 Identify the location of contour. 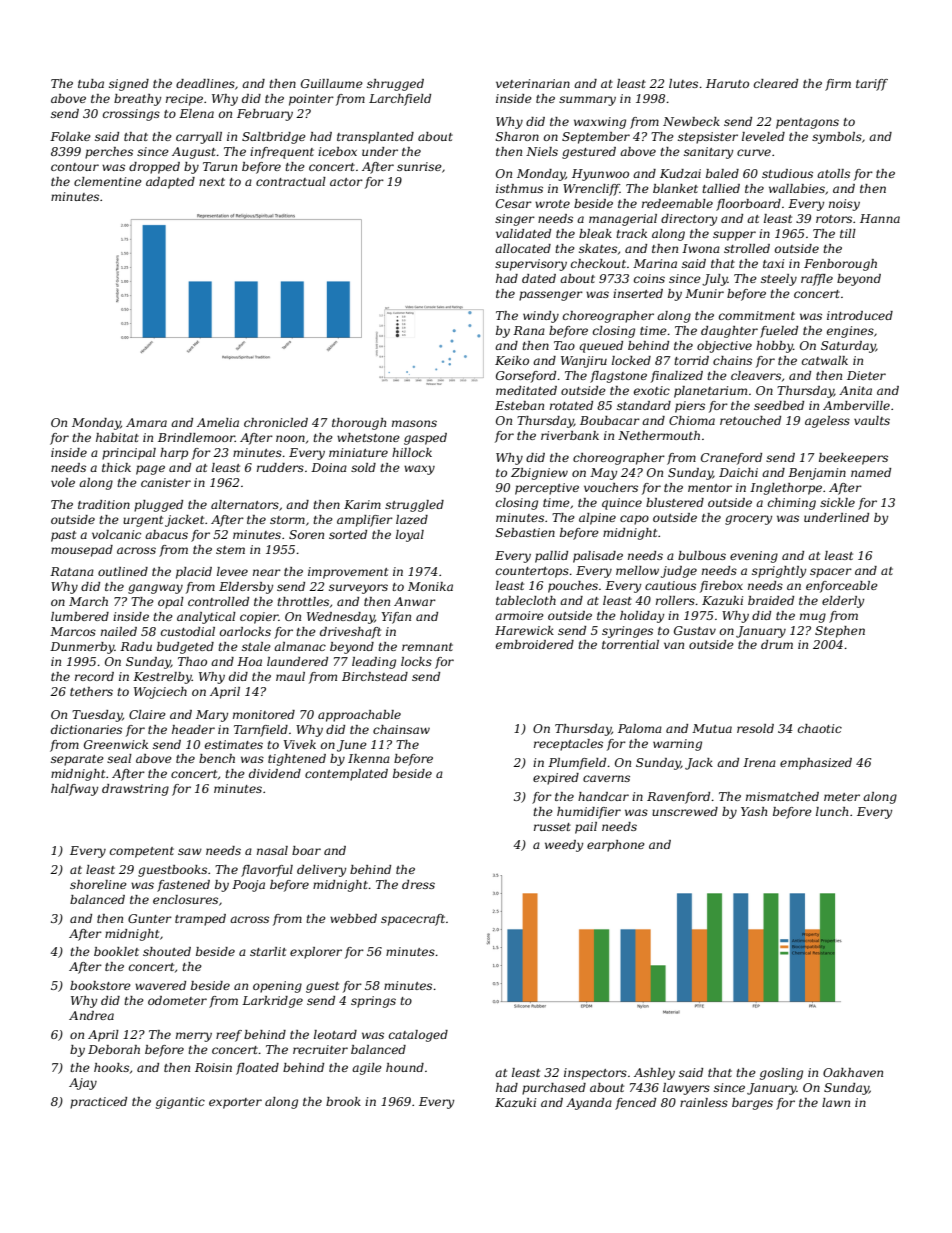
(75, 167).
